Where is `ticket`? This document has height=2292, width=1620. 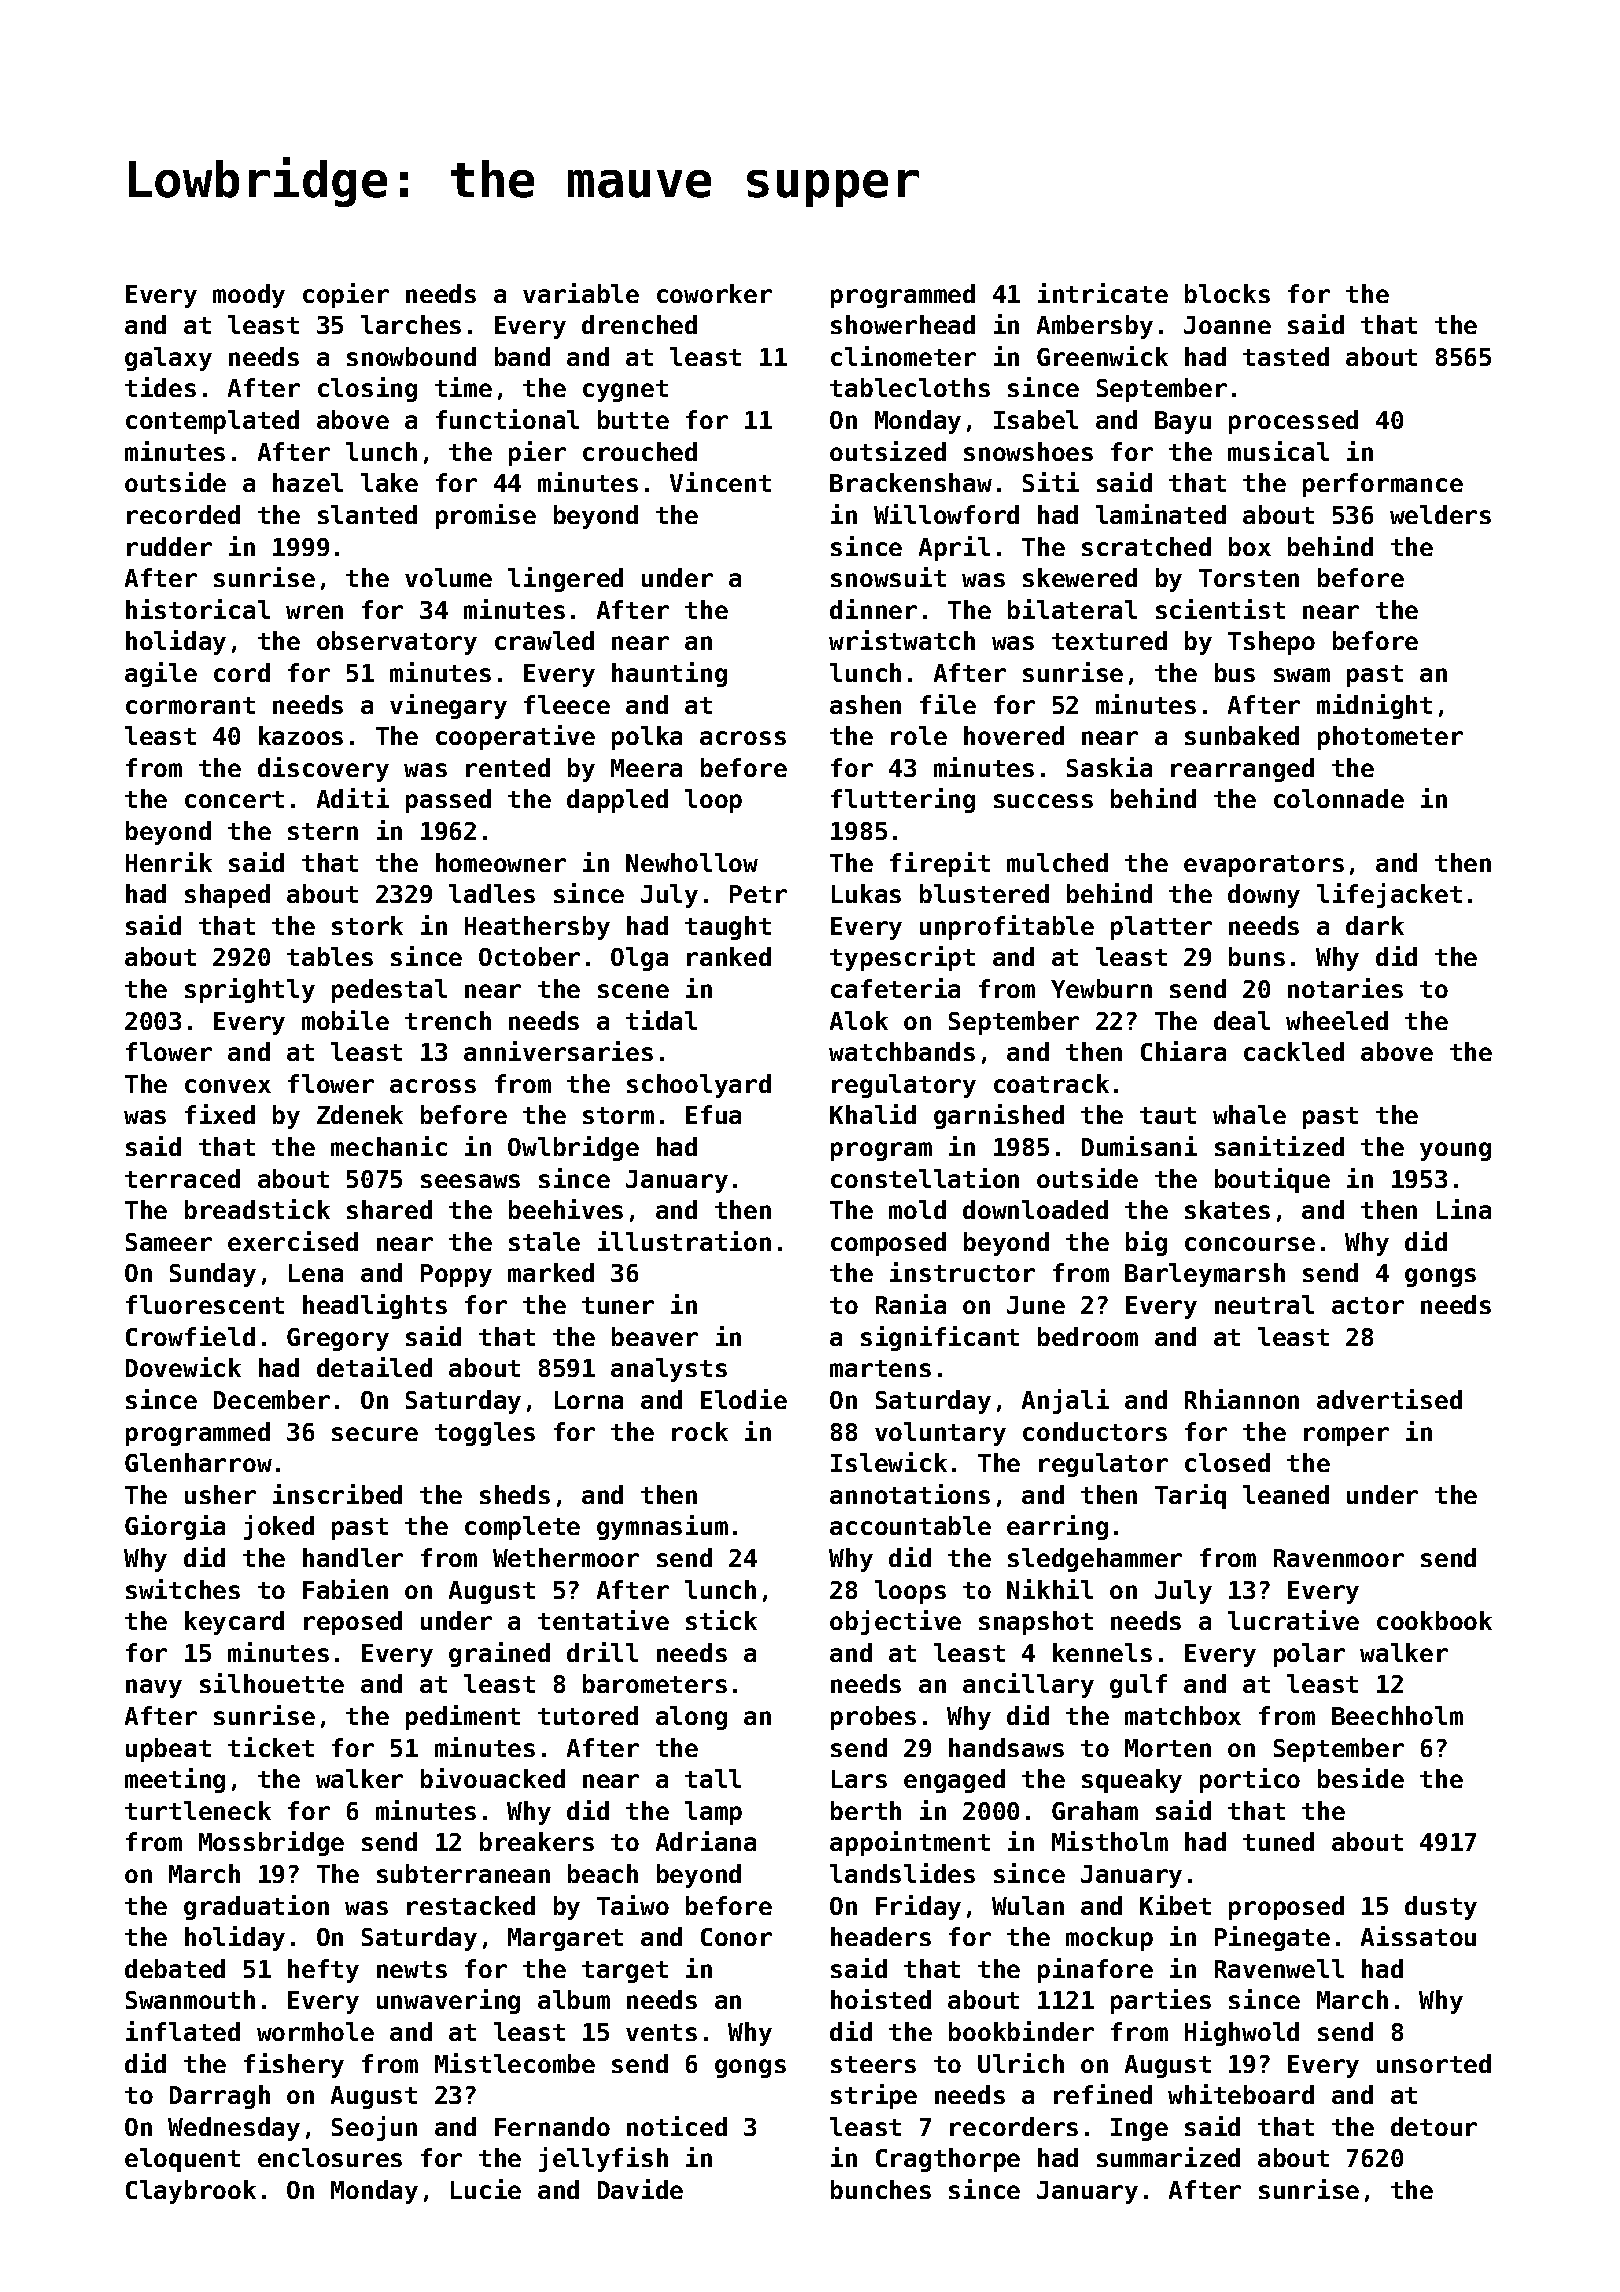 ticket is located at coordinates (271, 1747).
